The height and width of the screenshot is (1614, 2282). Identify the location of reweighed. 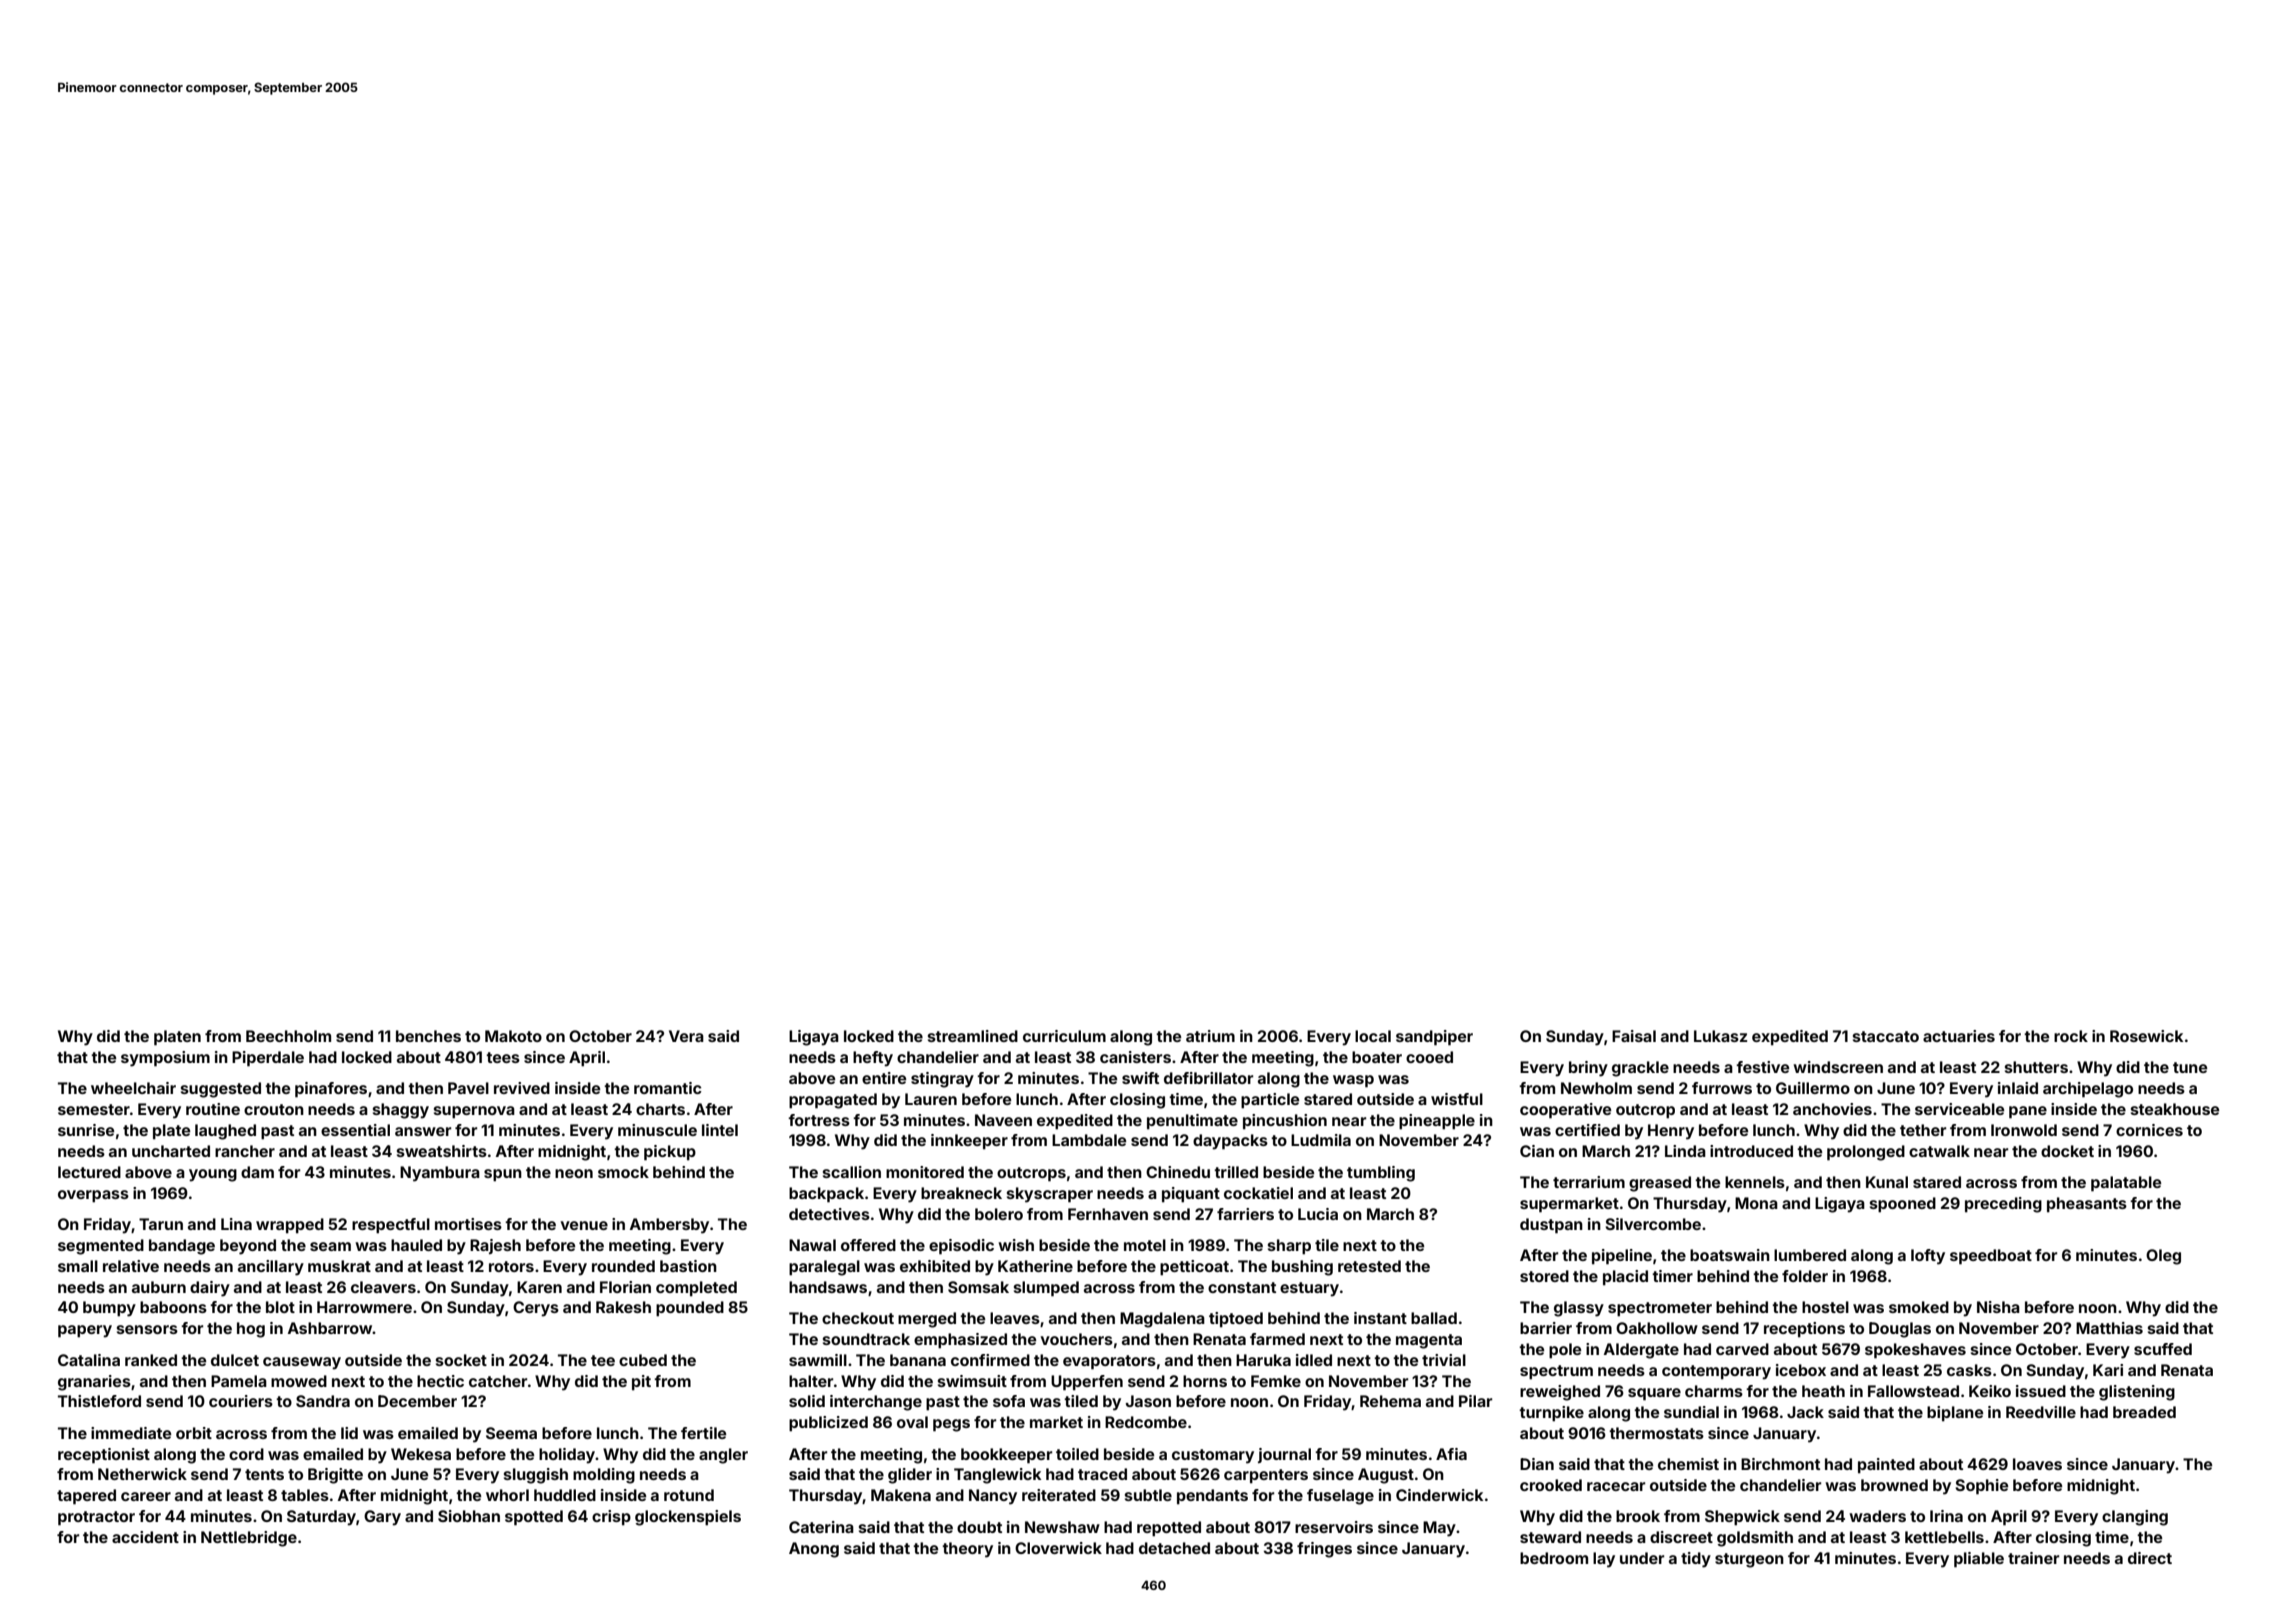
(1560, 1393).
